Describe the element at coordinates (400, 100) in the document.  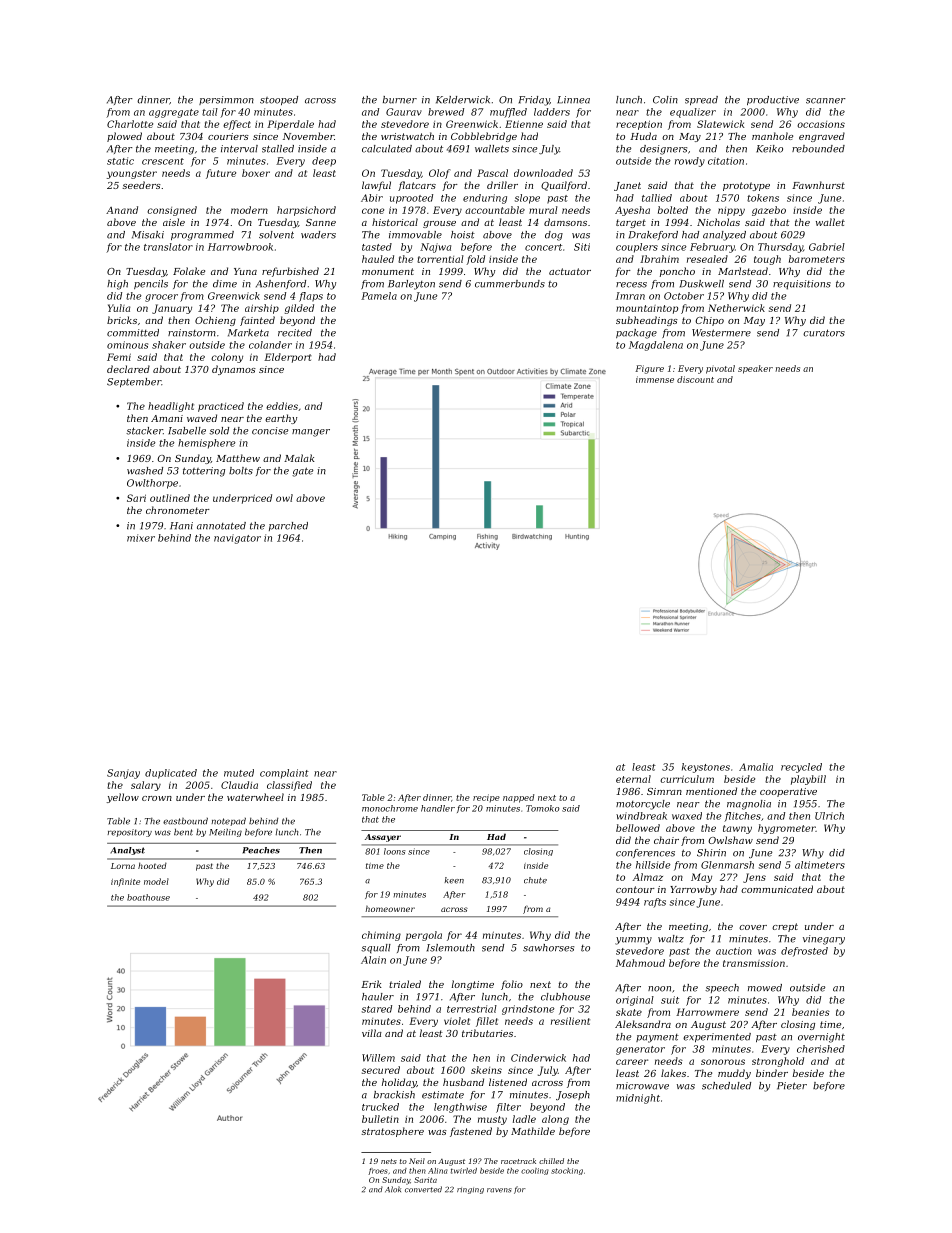
I see `burner` at that location.
